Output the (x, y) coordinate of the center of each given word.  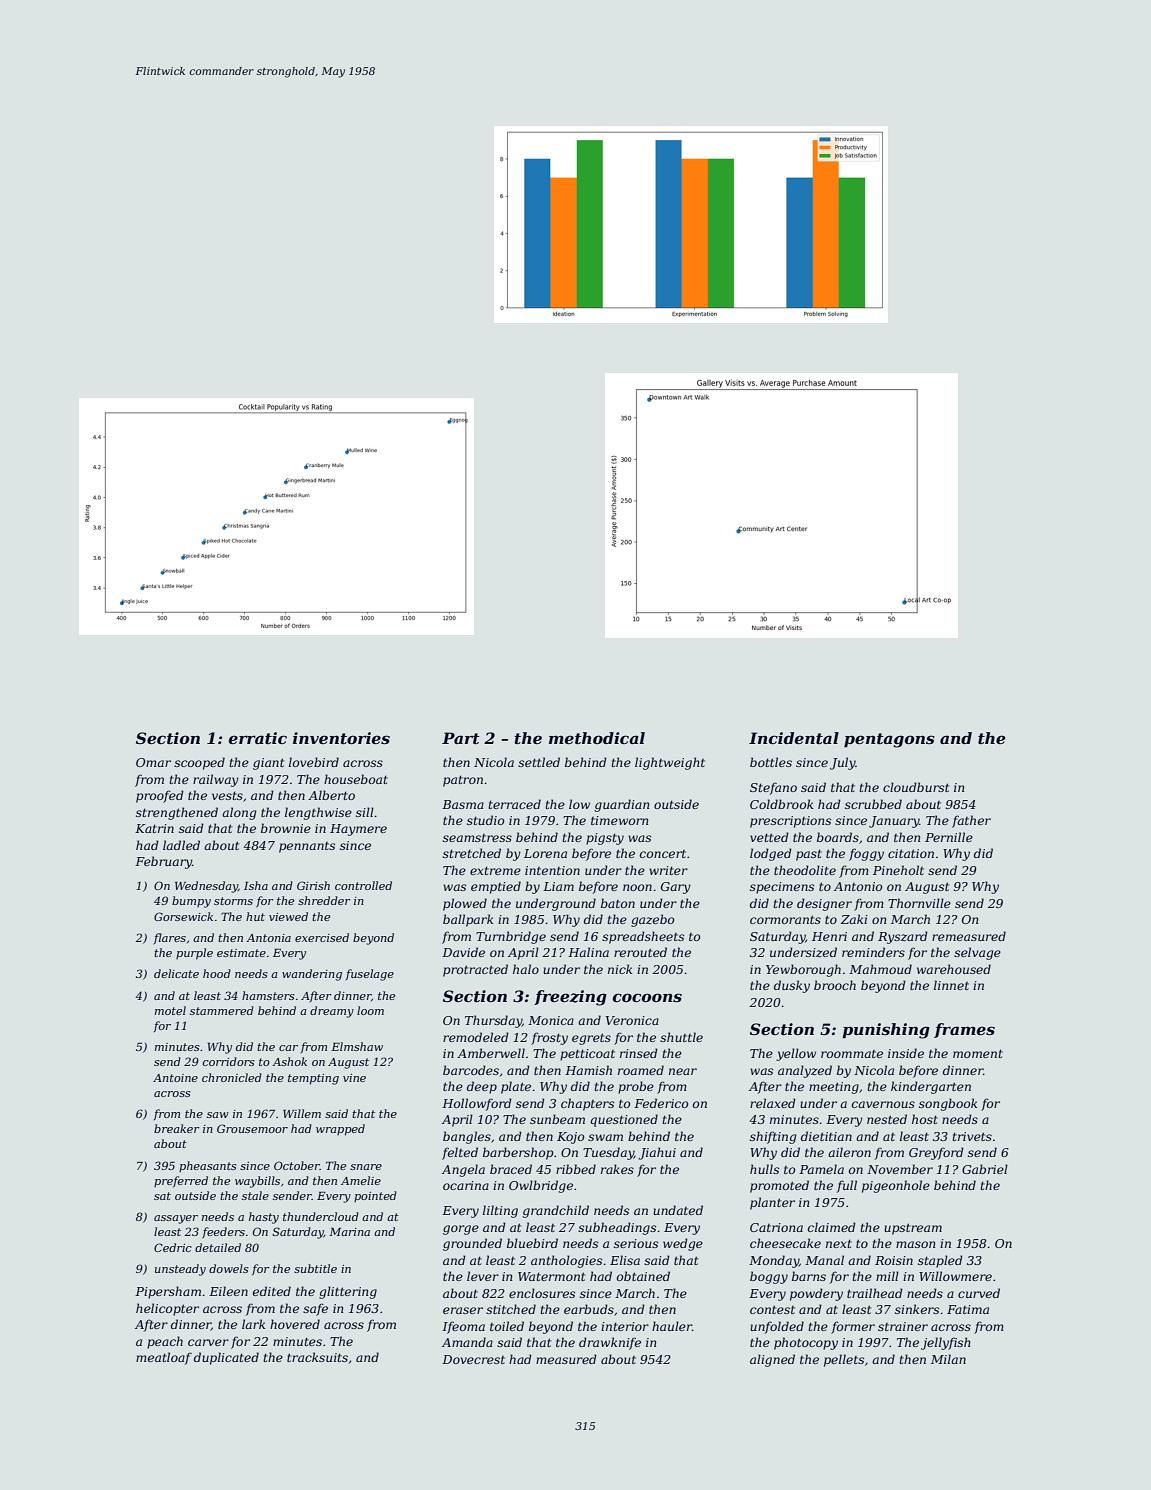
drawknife (610, 1343)
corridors (229, 1061)
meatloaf (164, 1358)
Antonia (268, 938)
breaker (176, 1128)
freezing (570, 998)
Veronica (632, 1020)
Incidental (794, 738)
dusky (792, 986)
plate (516, 1087)
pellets (844, 1360)
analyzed (805, 1071)
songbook (948, 1104)
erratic (258, 738)
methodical (597, 738)
